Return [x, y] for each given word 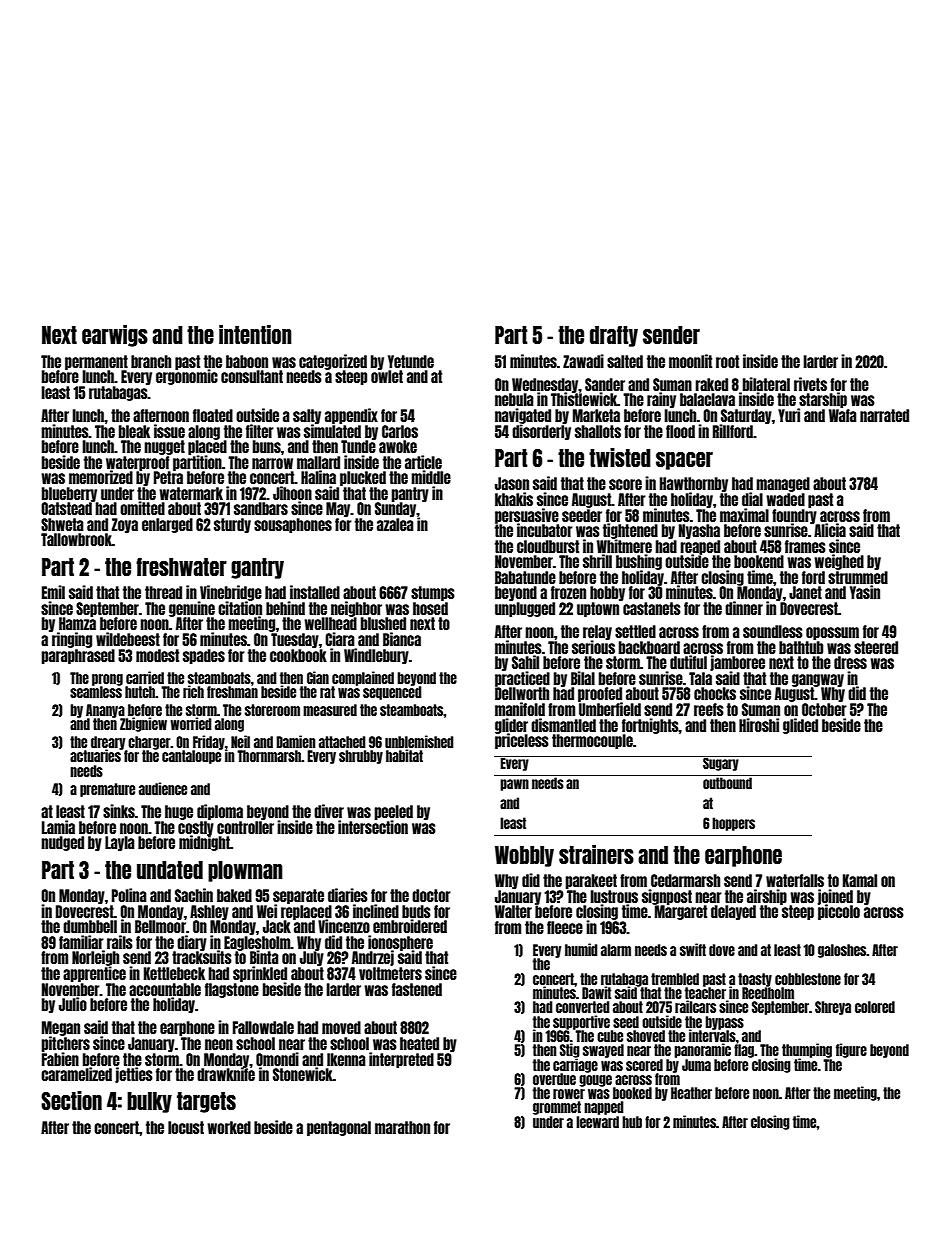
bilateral [766, 384]
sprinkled [260, 974]
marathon [402, 1127]
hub [632, 1122]
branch [151, 361]
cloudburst [548, 546]
